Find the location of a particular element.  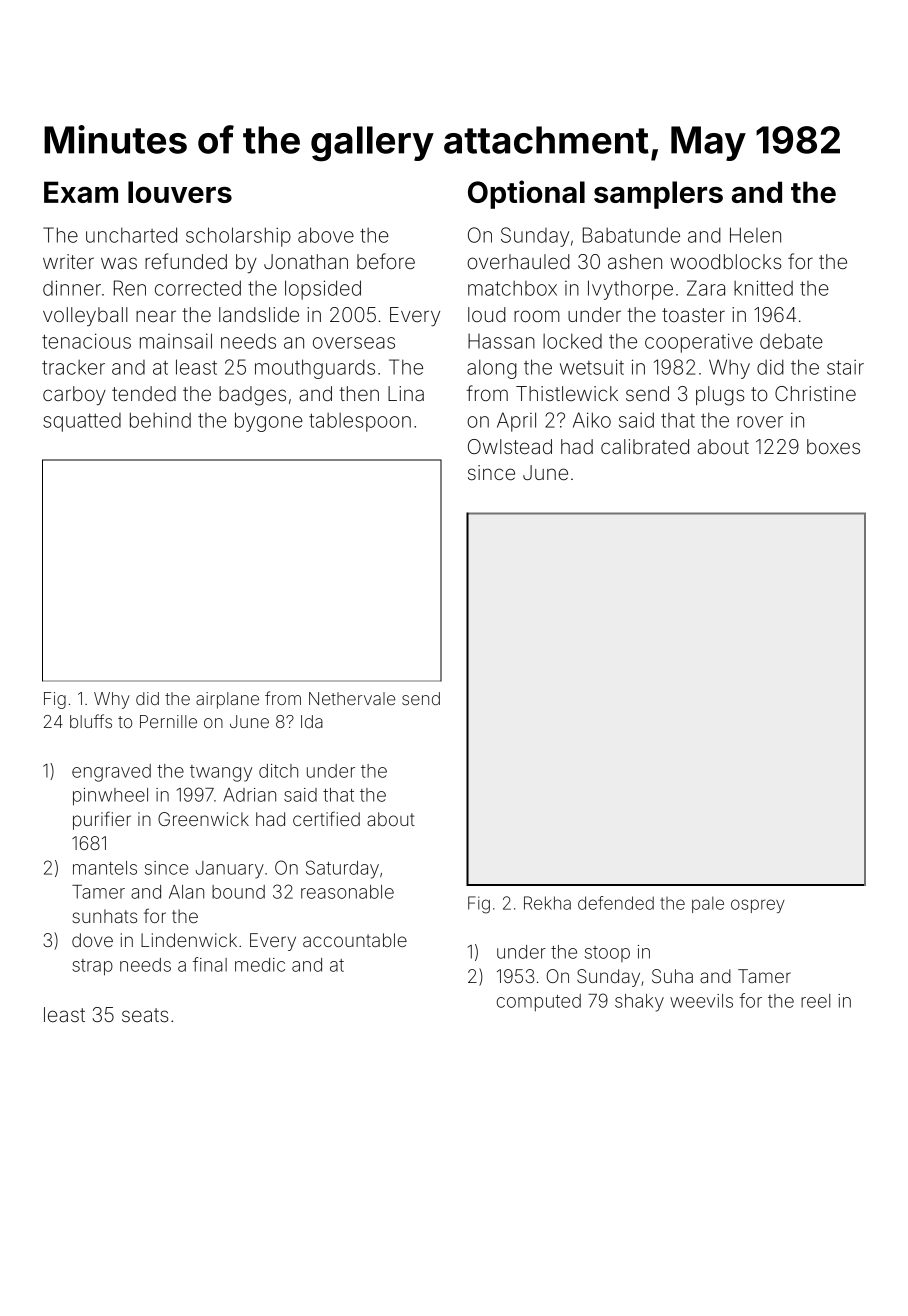

Ida is located at coordinates (312, 721).
